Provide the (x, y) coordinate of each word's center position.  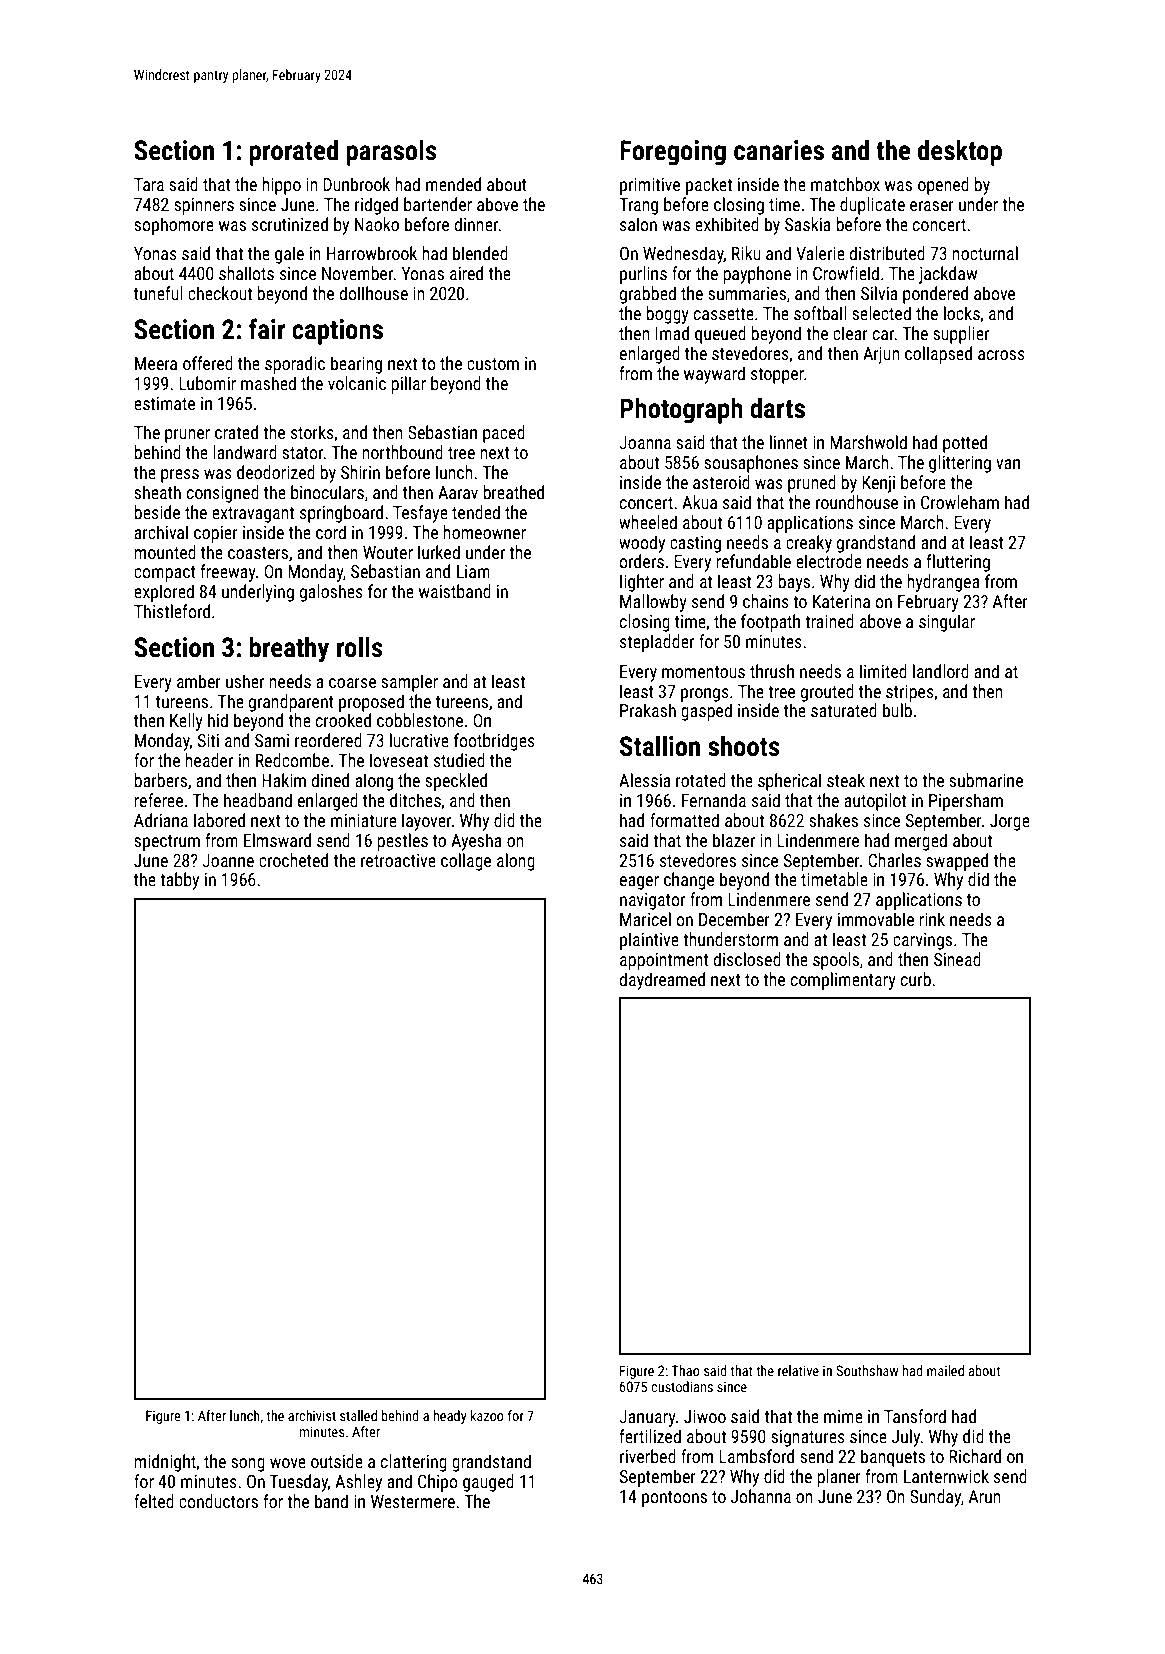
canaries (779, 150)
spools (836, 961)
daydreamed (662, 981)
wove (288, 1463)
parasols (391, 153)
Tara (149, 184)
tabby (179, 881)
